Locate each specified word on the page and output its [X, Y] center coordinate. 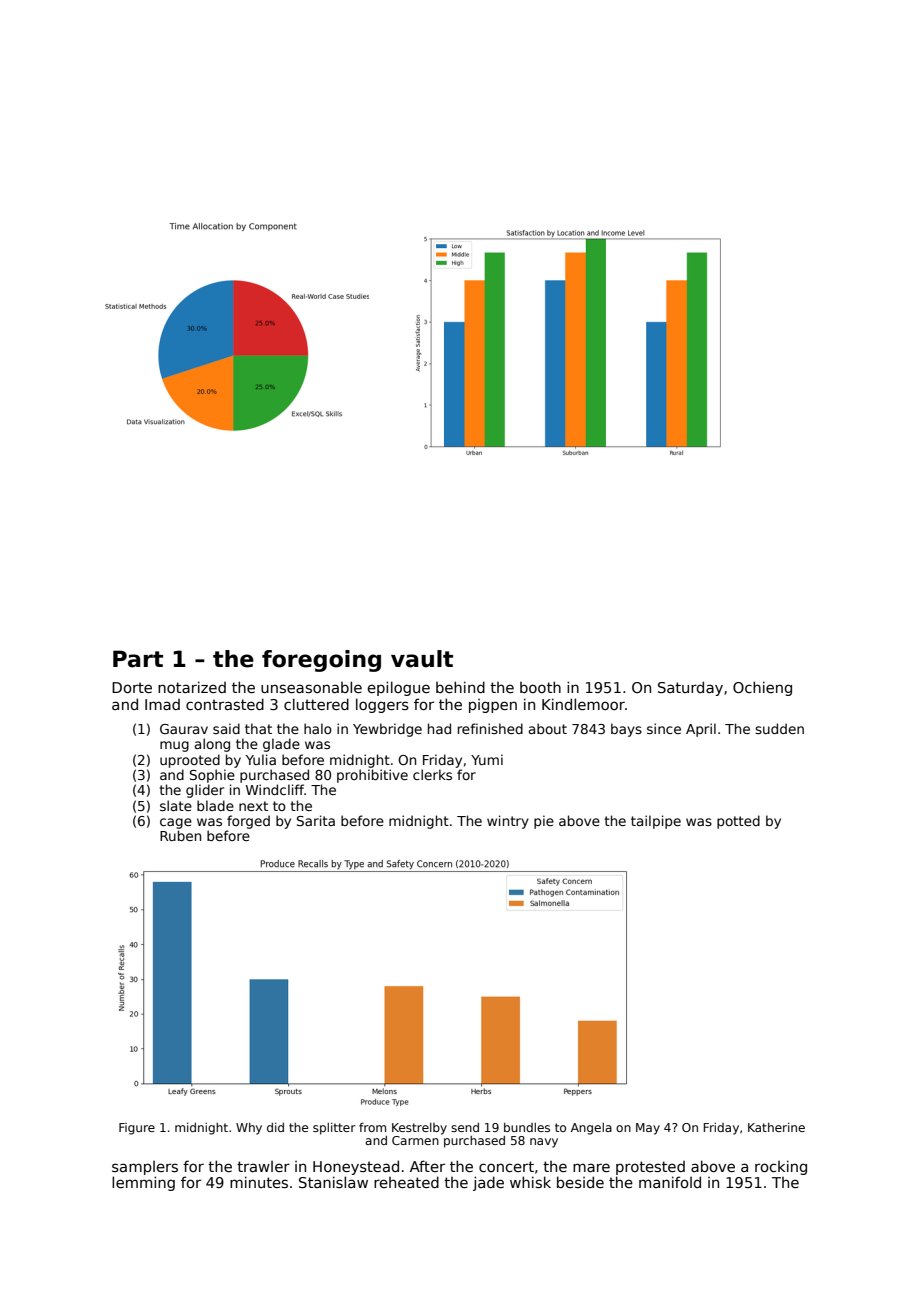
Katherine [776, 1127]
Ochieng [762, 688]
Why [249, 1129]
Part [138, 659]
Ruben [180, 835]
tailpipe [656, 822]
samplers [145, 1168]
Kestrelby [419, 1129]
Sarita [316, 820]
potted [738, 822]
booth [540, 687]
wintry [508, 822]
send [465, 1127]
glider [205, 791]
